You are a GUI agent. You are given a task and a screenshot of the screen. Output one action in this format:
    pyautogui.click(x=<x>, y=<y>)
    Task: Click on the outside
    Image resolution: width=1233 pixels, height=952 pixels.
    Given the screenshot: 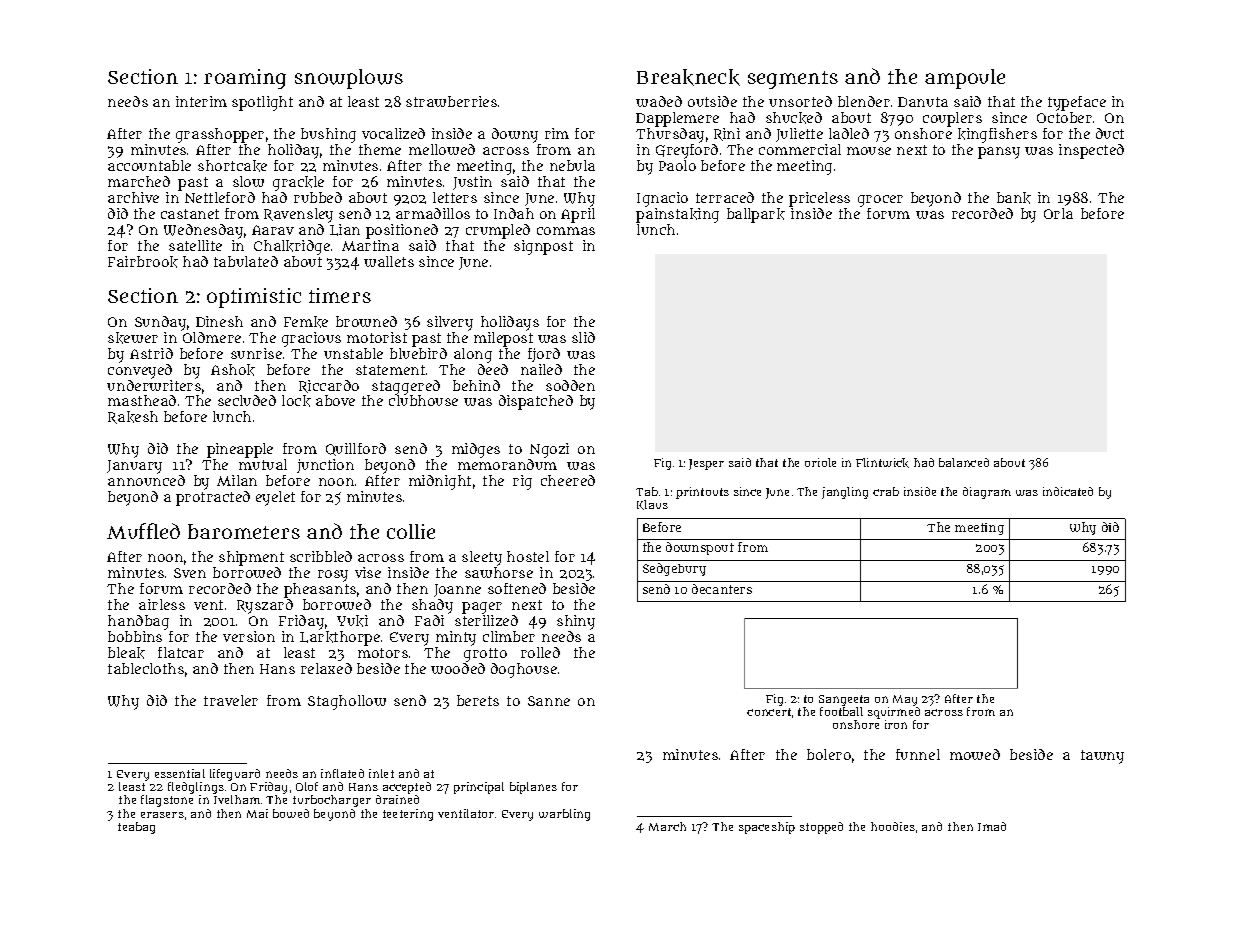 What is the action you would take?
    pyautogui.click(x=712, y=101)
